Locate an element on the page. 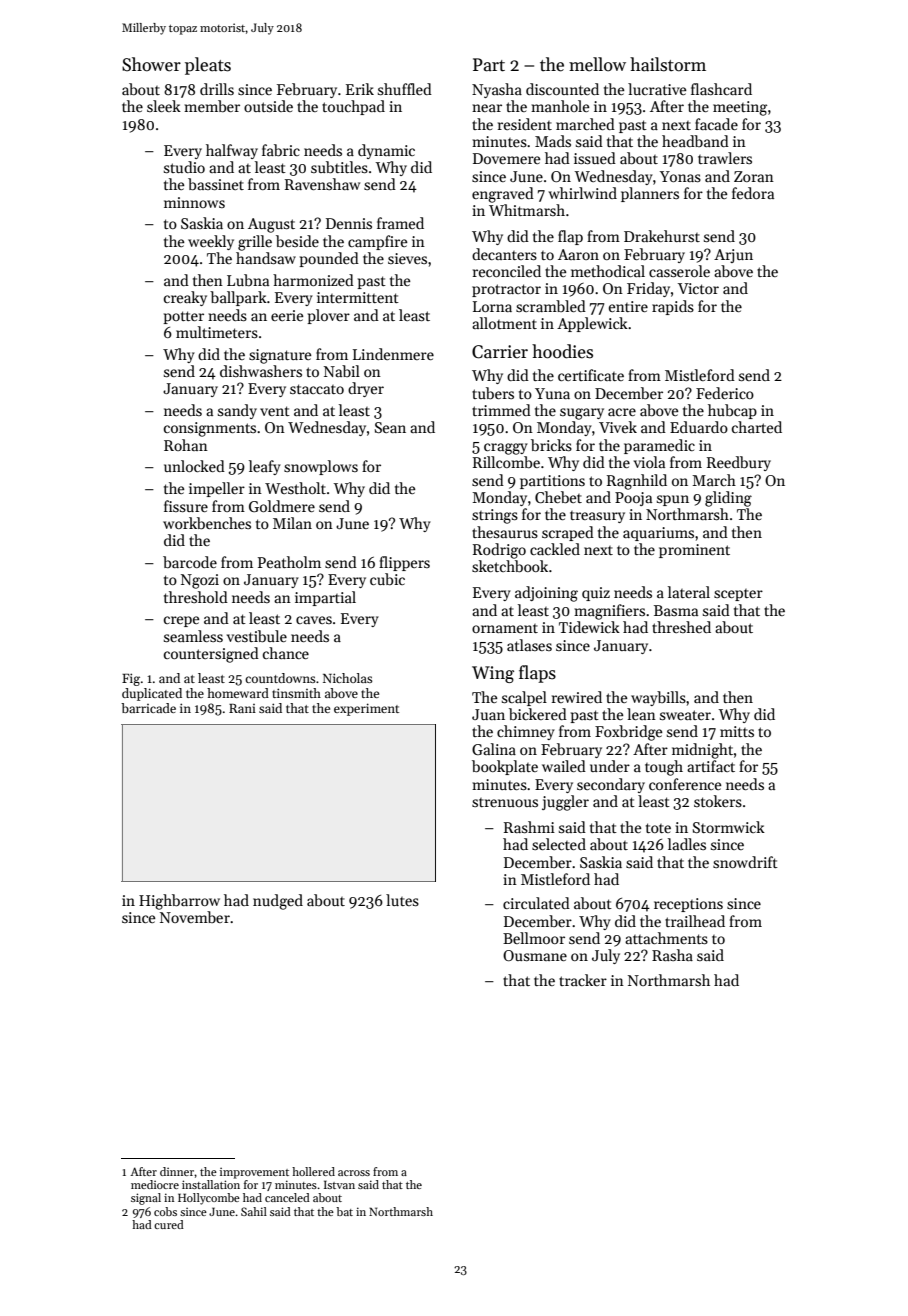 Image resolution: width=908 pixels, height=1316 pixels. hailstorm is located at coordinates (668, 64).
